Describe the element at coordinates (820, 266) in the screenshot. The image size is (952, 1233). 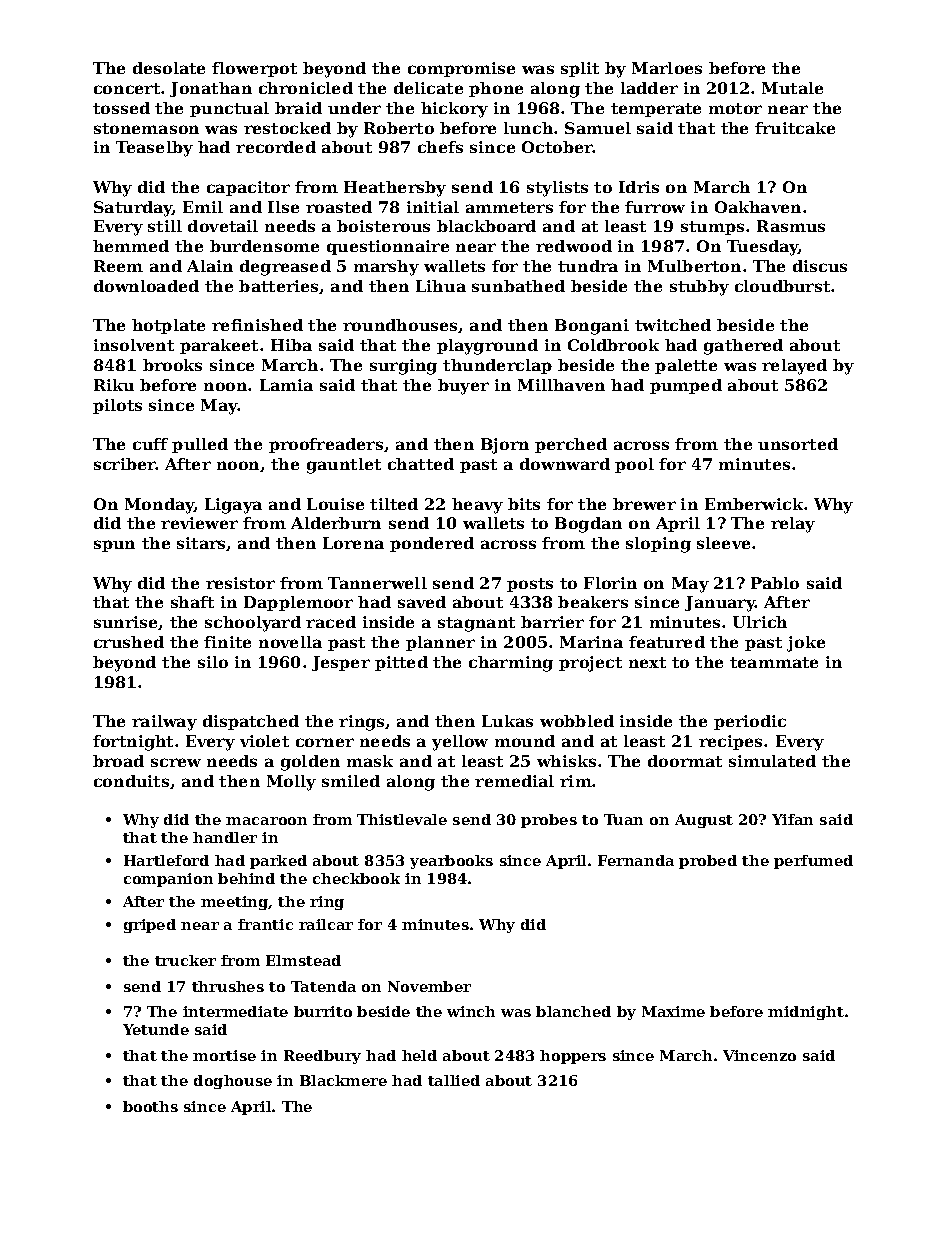
I see `discus` at that location.
